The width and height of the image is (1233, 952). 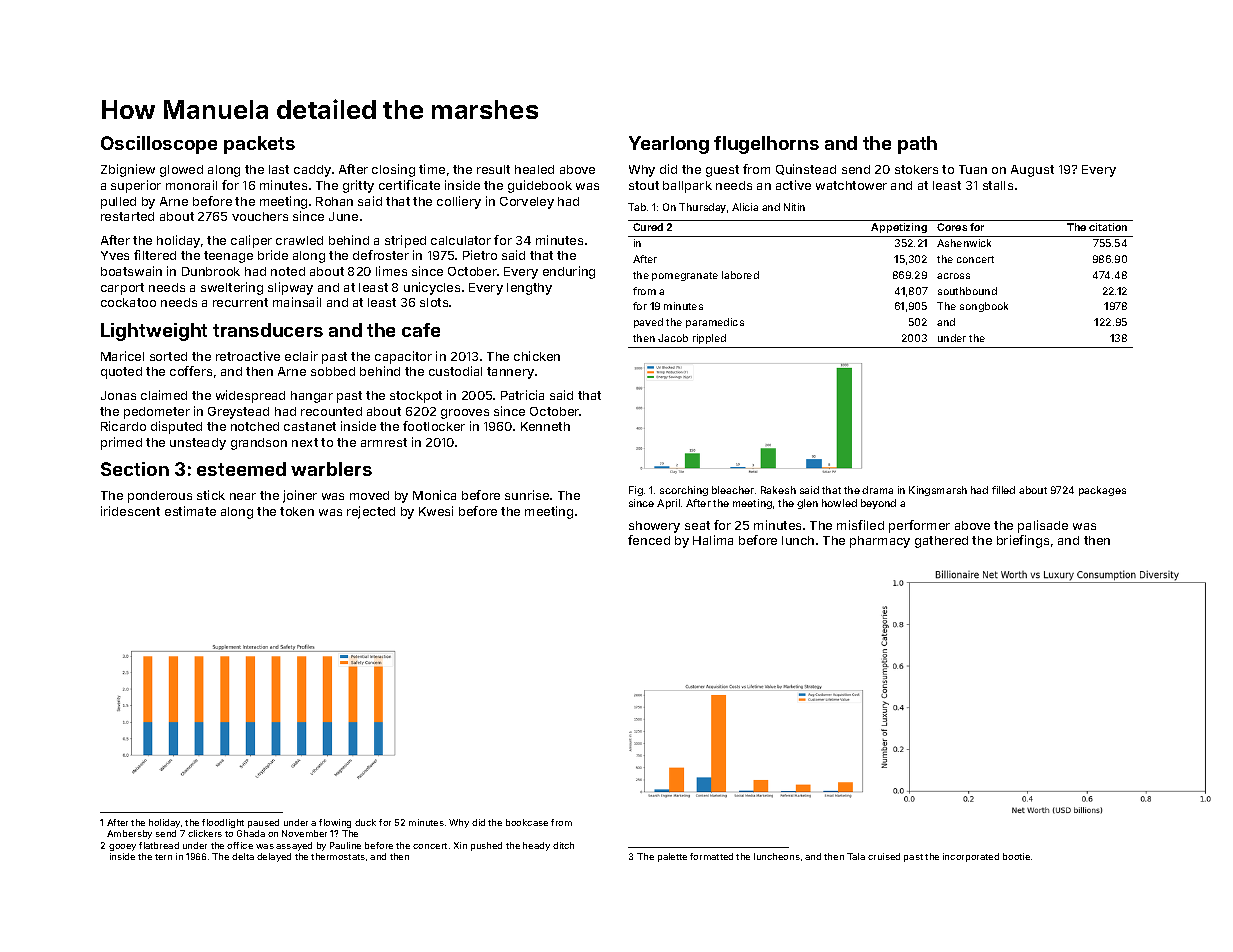 I want to click on noted, so click(x=288, y=271).
